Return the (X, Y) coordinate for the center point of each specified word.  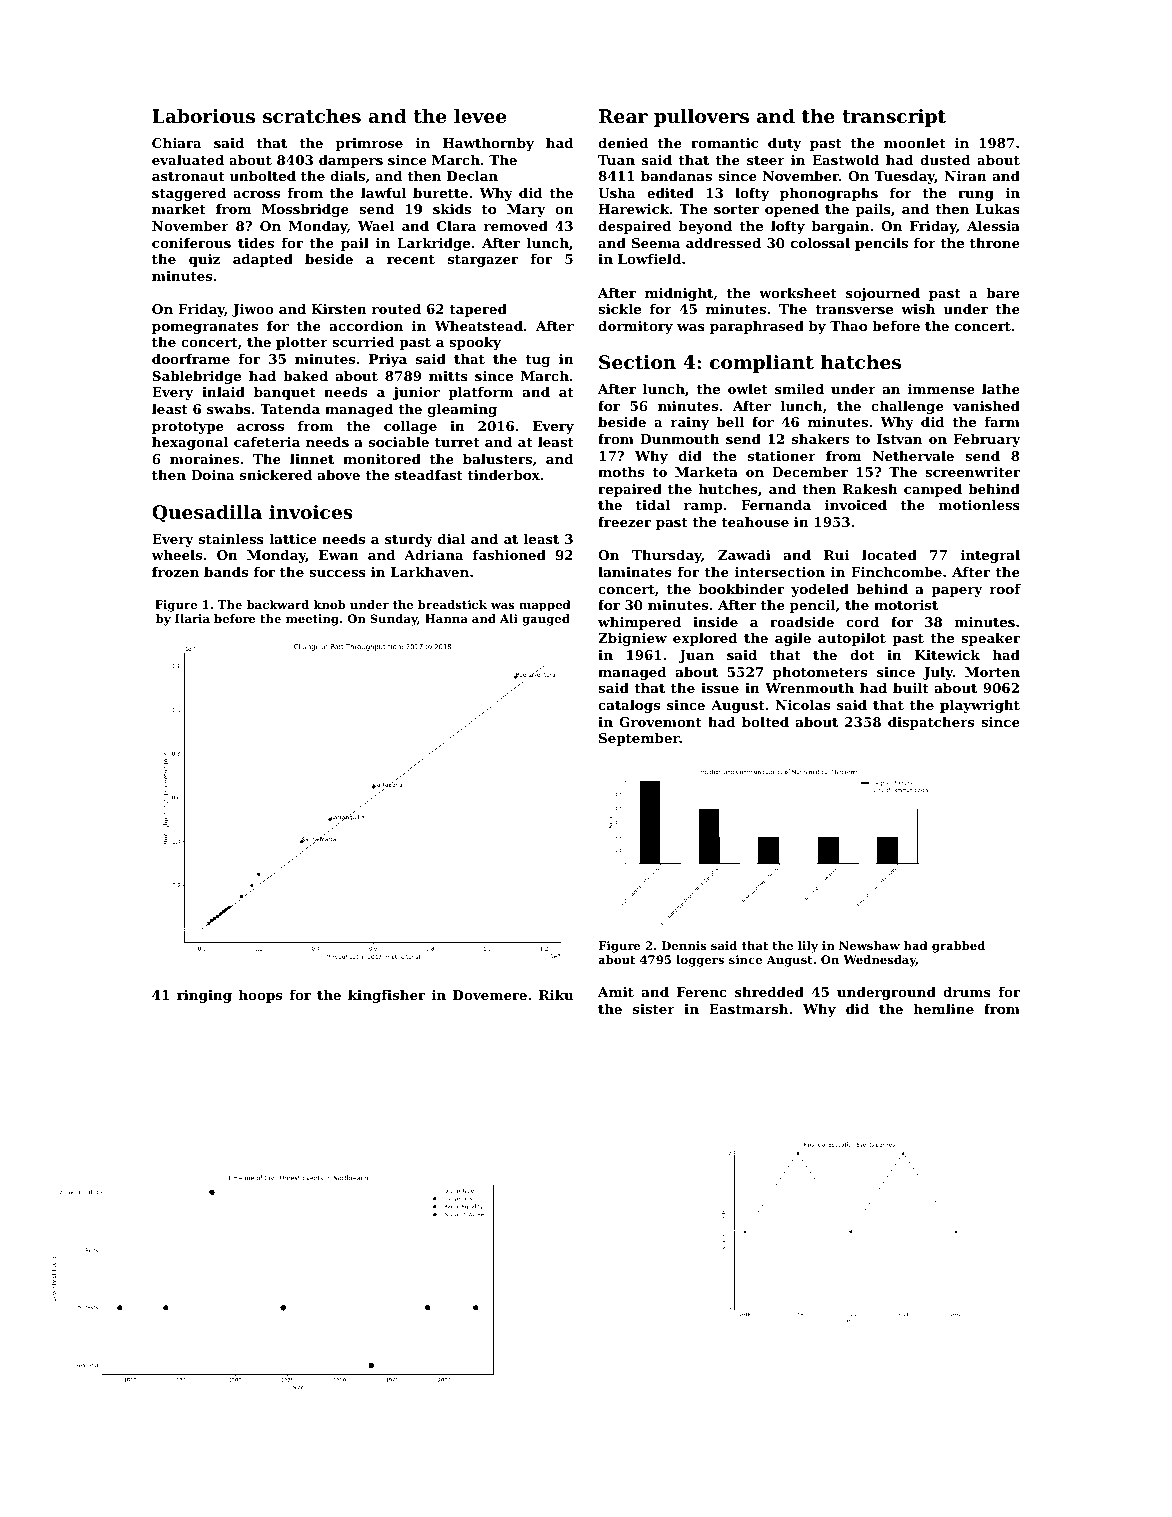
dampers (351, 161)
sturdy (409, 540)
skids (452, 209)
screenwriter (972, 472)
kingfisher (386, 996)
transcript (894, 118)
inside (715, 622)
